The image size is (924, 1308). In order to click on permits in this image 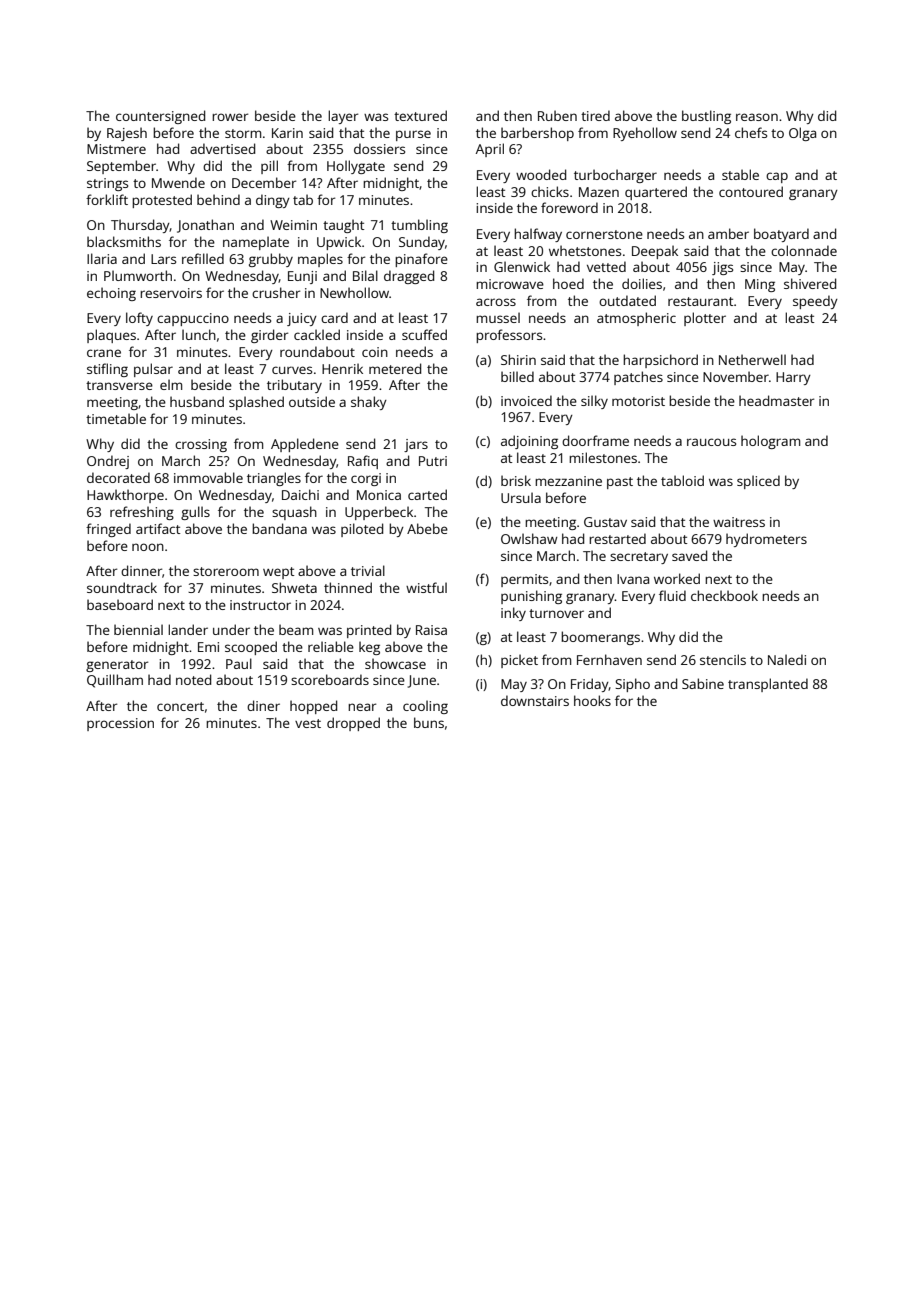, I will do `click(524, 580)`.
